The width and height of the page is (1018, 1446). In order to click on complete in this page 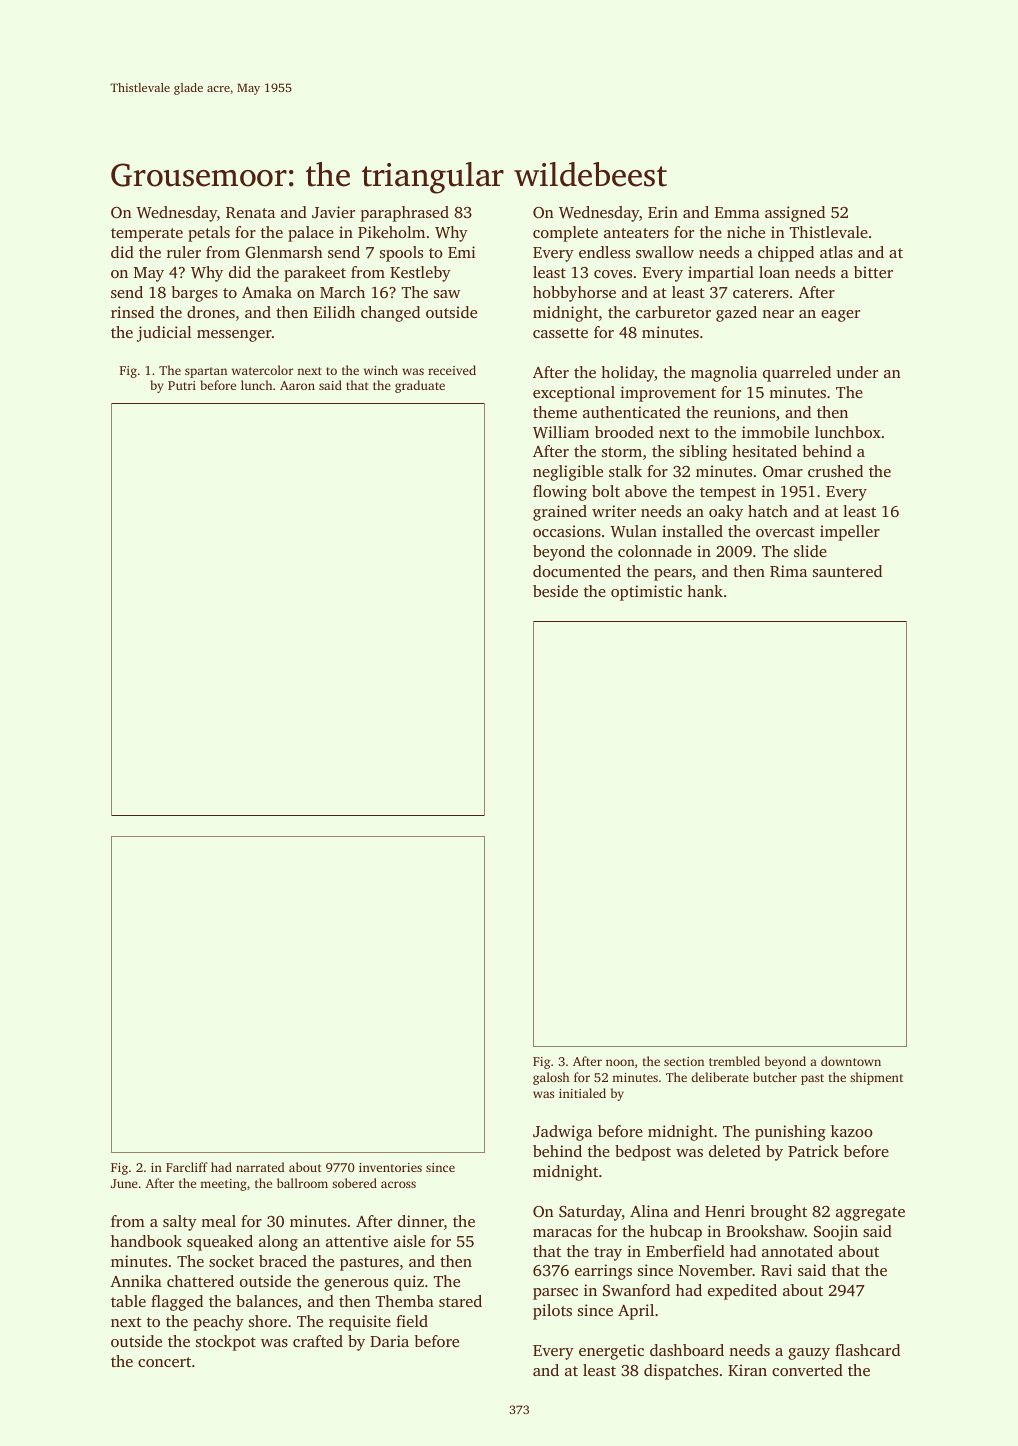, I will do `click(565, 234)`.
